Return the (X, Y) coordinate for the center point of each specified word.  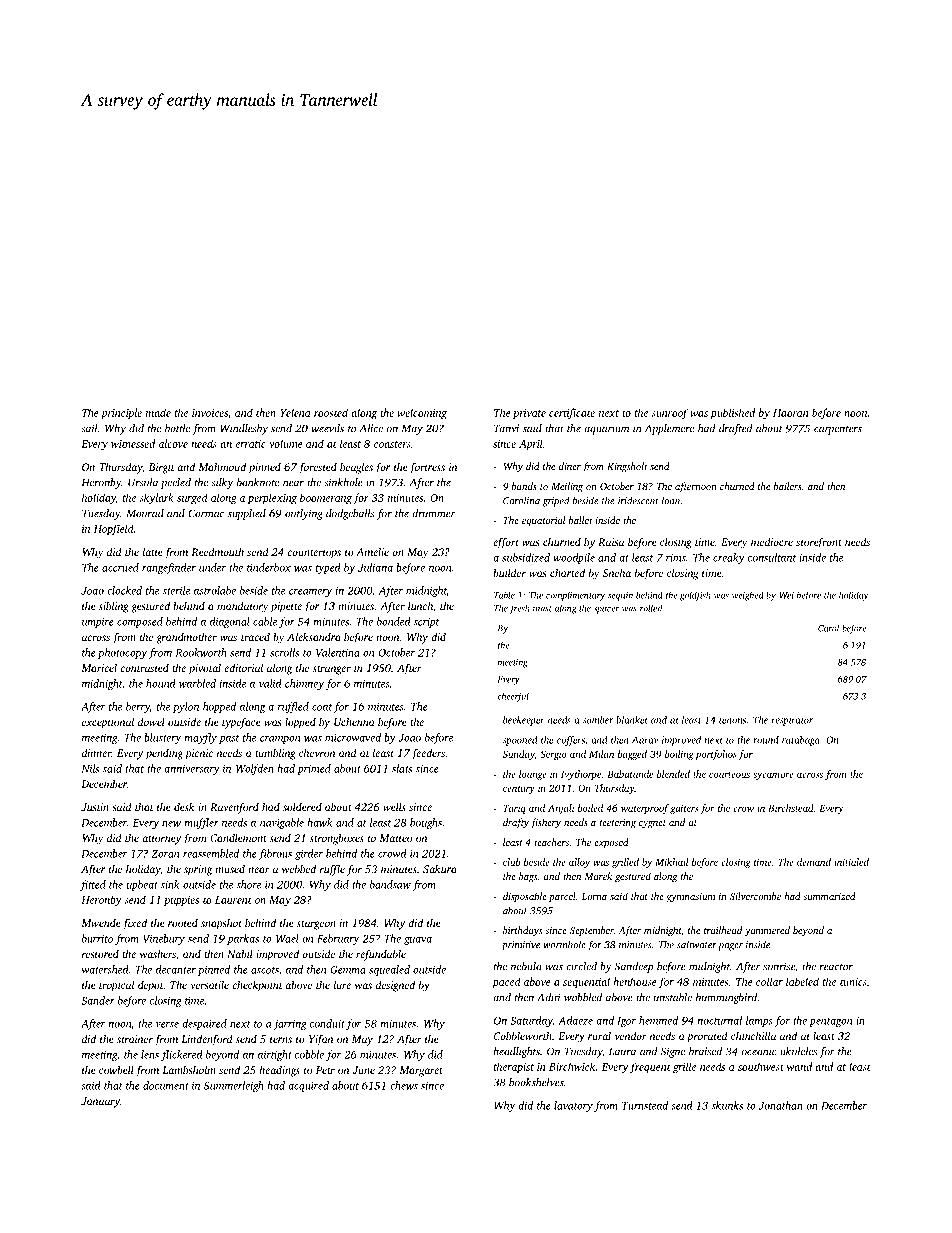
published (733, 413)
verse (167, 1025)
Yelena (295, 412)
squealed (389, 970)
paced (507, 982)
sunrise (779, 966)
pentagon (831, 1022)
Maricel (99, 667)
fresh (519, 609)
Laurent (233, 900)
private (529, 414)
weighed (748, 596)
